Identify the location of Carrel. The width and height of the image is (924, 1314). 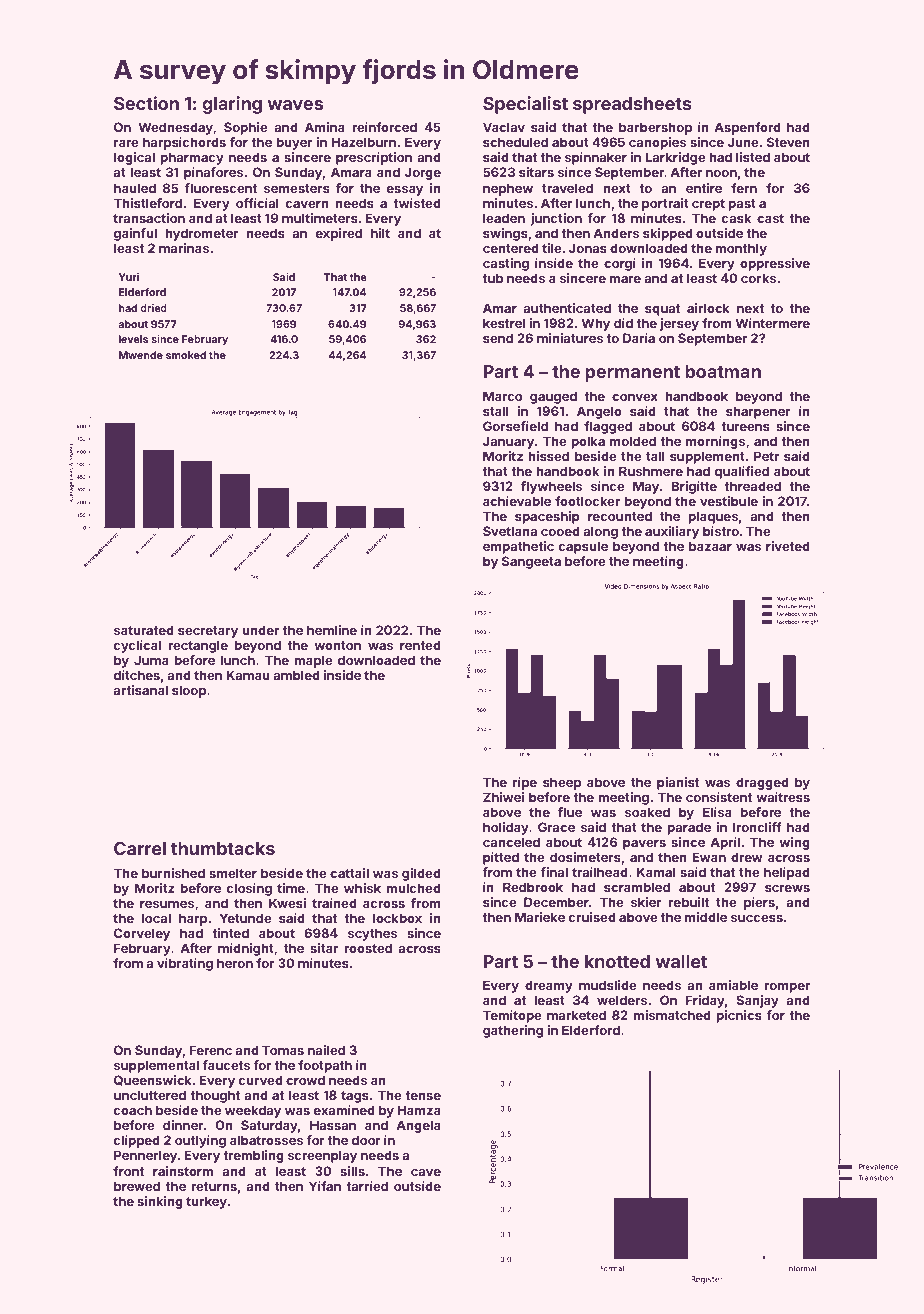
(140, 848).
